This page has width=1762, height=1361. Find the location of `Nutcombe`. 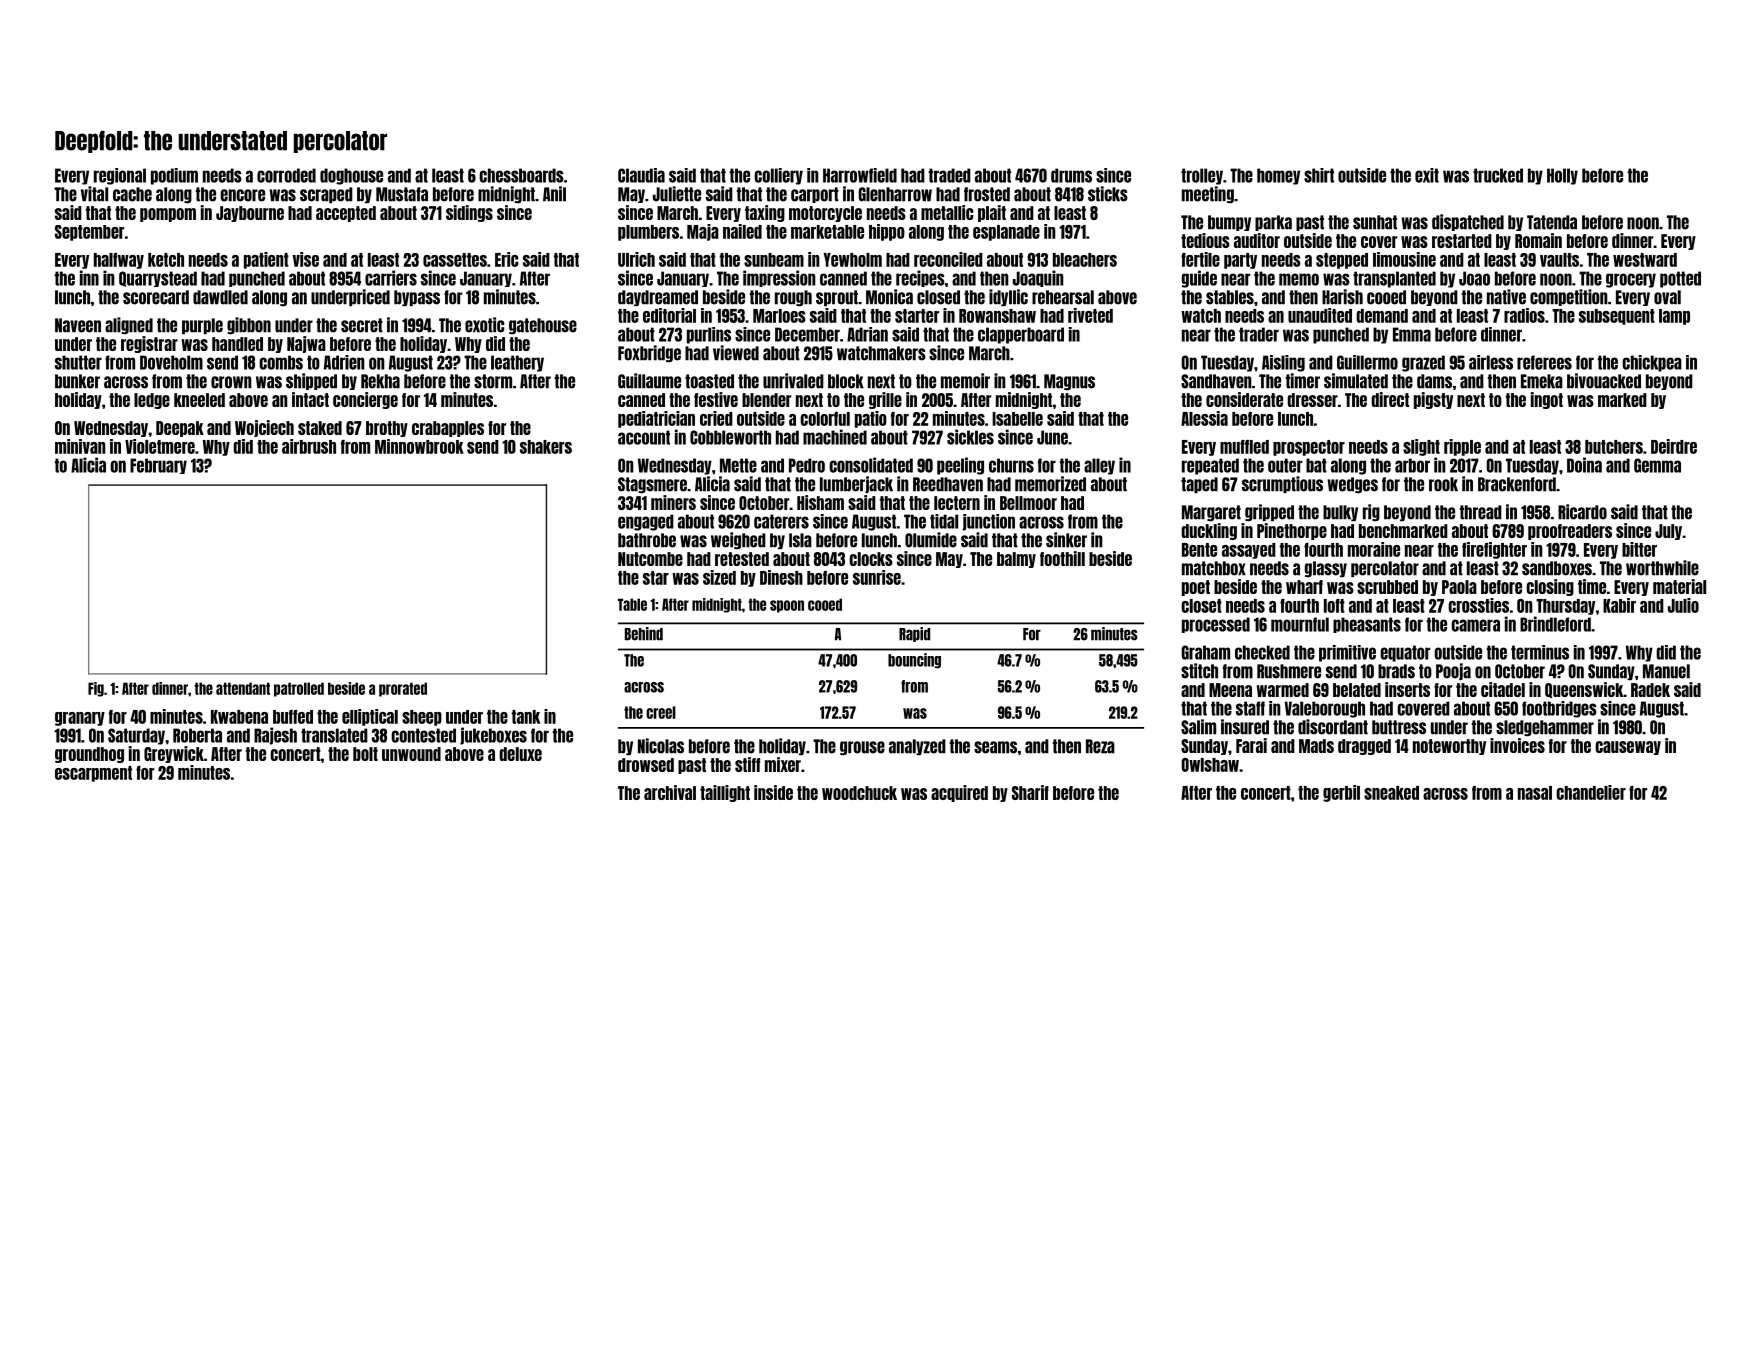

Nutcombe is located at coordinates (650, 559).
